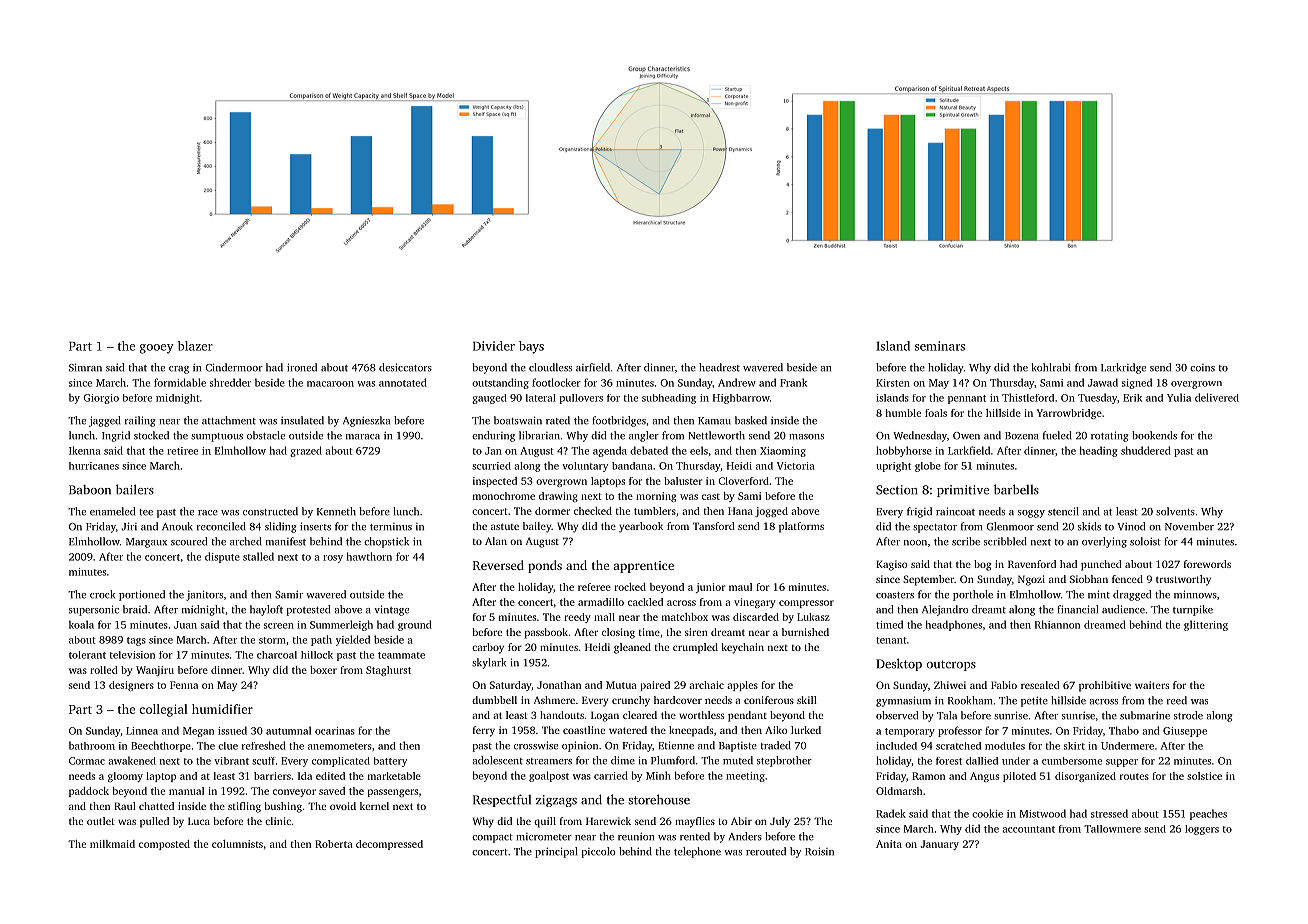 The image size is (1308, 924). I want to click on keychain, so click(742, 648).
